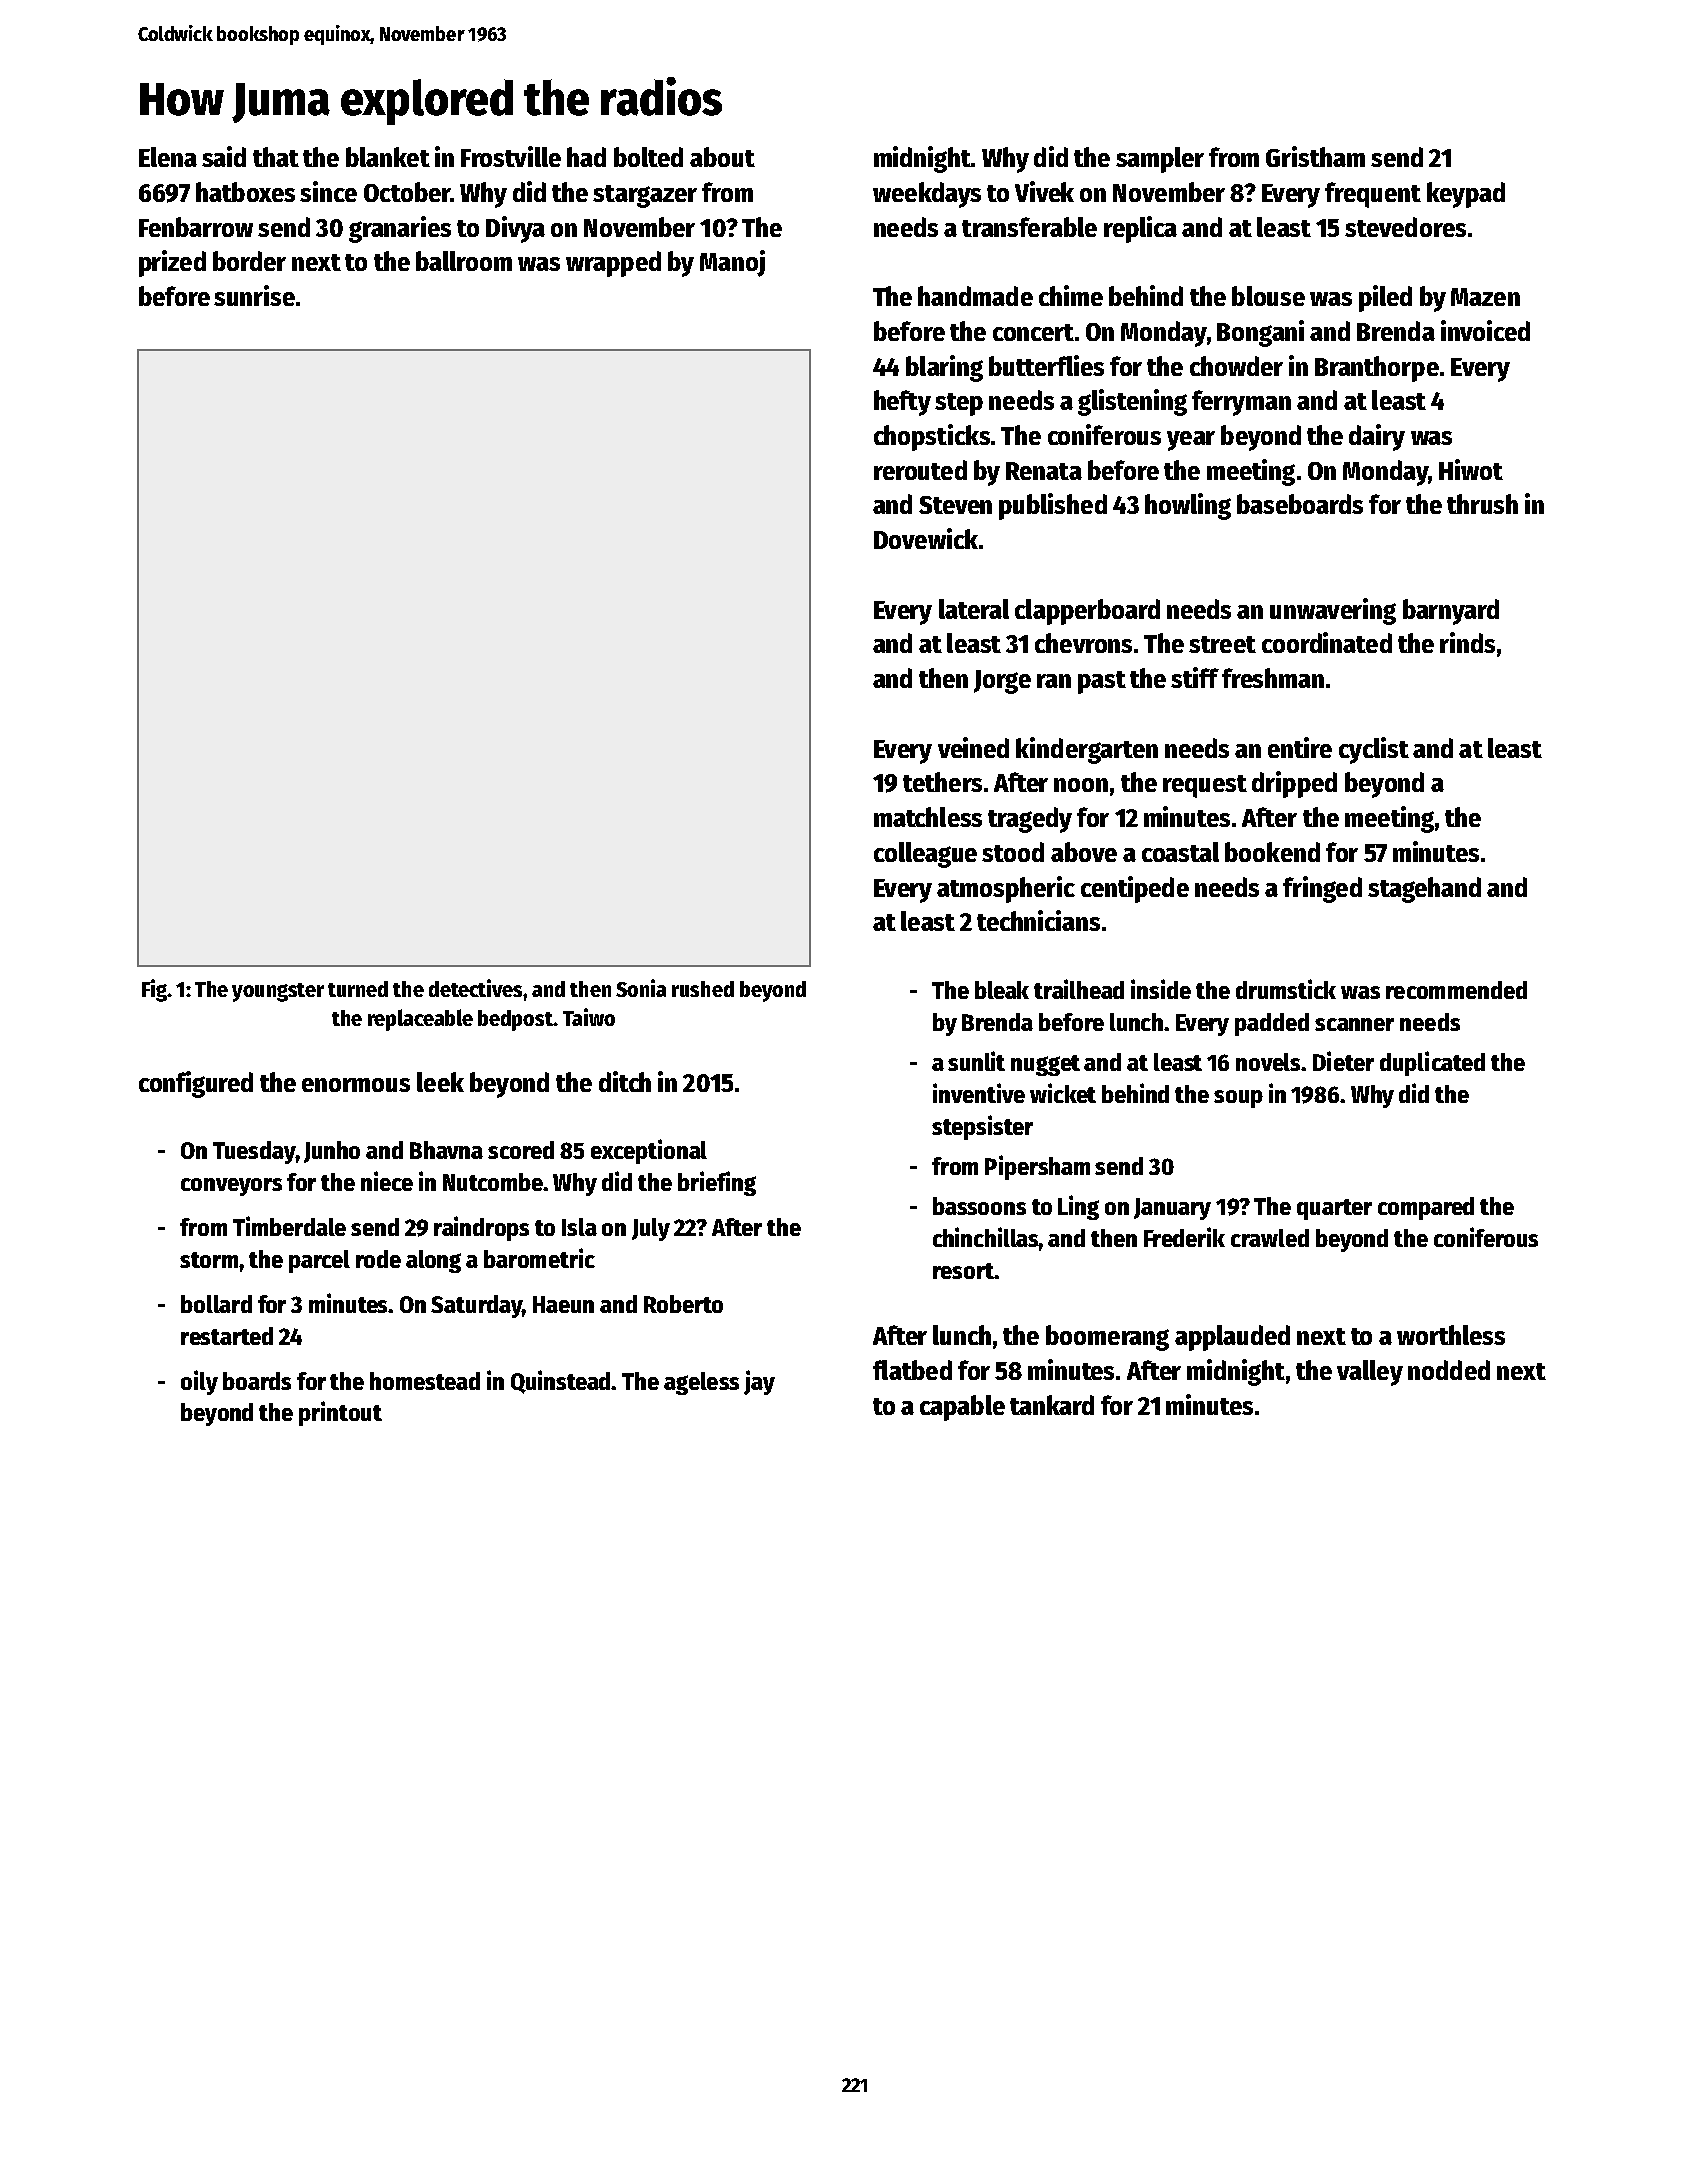 This page has height=2178, width=1683. What do you see at coordinates (962, 1408) in the page?
I see `capable` at bounding box center [962, 1408].
